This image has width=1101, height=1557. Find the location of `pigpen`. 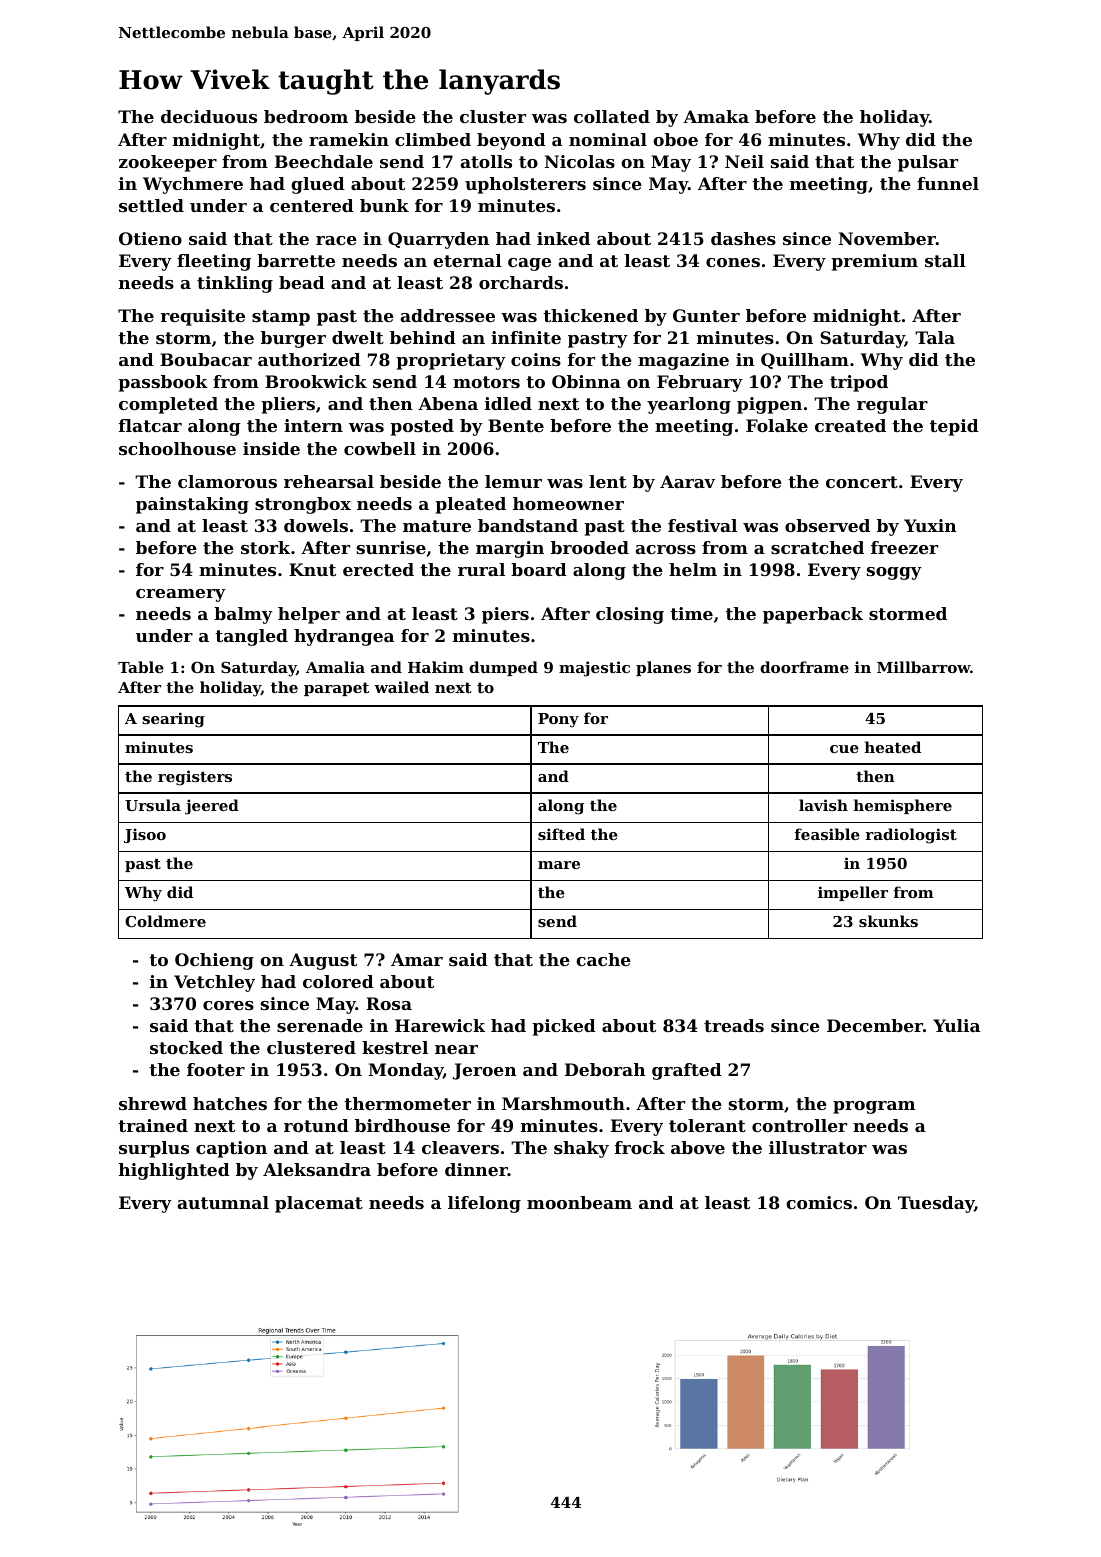

pigpen is located at coordinates (769, 405).
